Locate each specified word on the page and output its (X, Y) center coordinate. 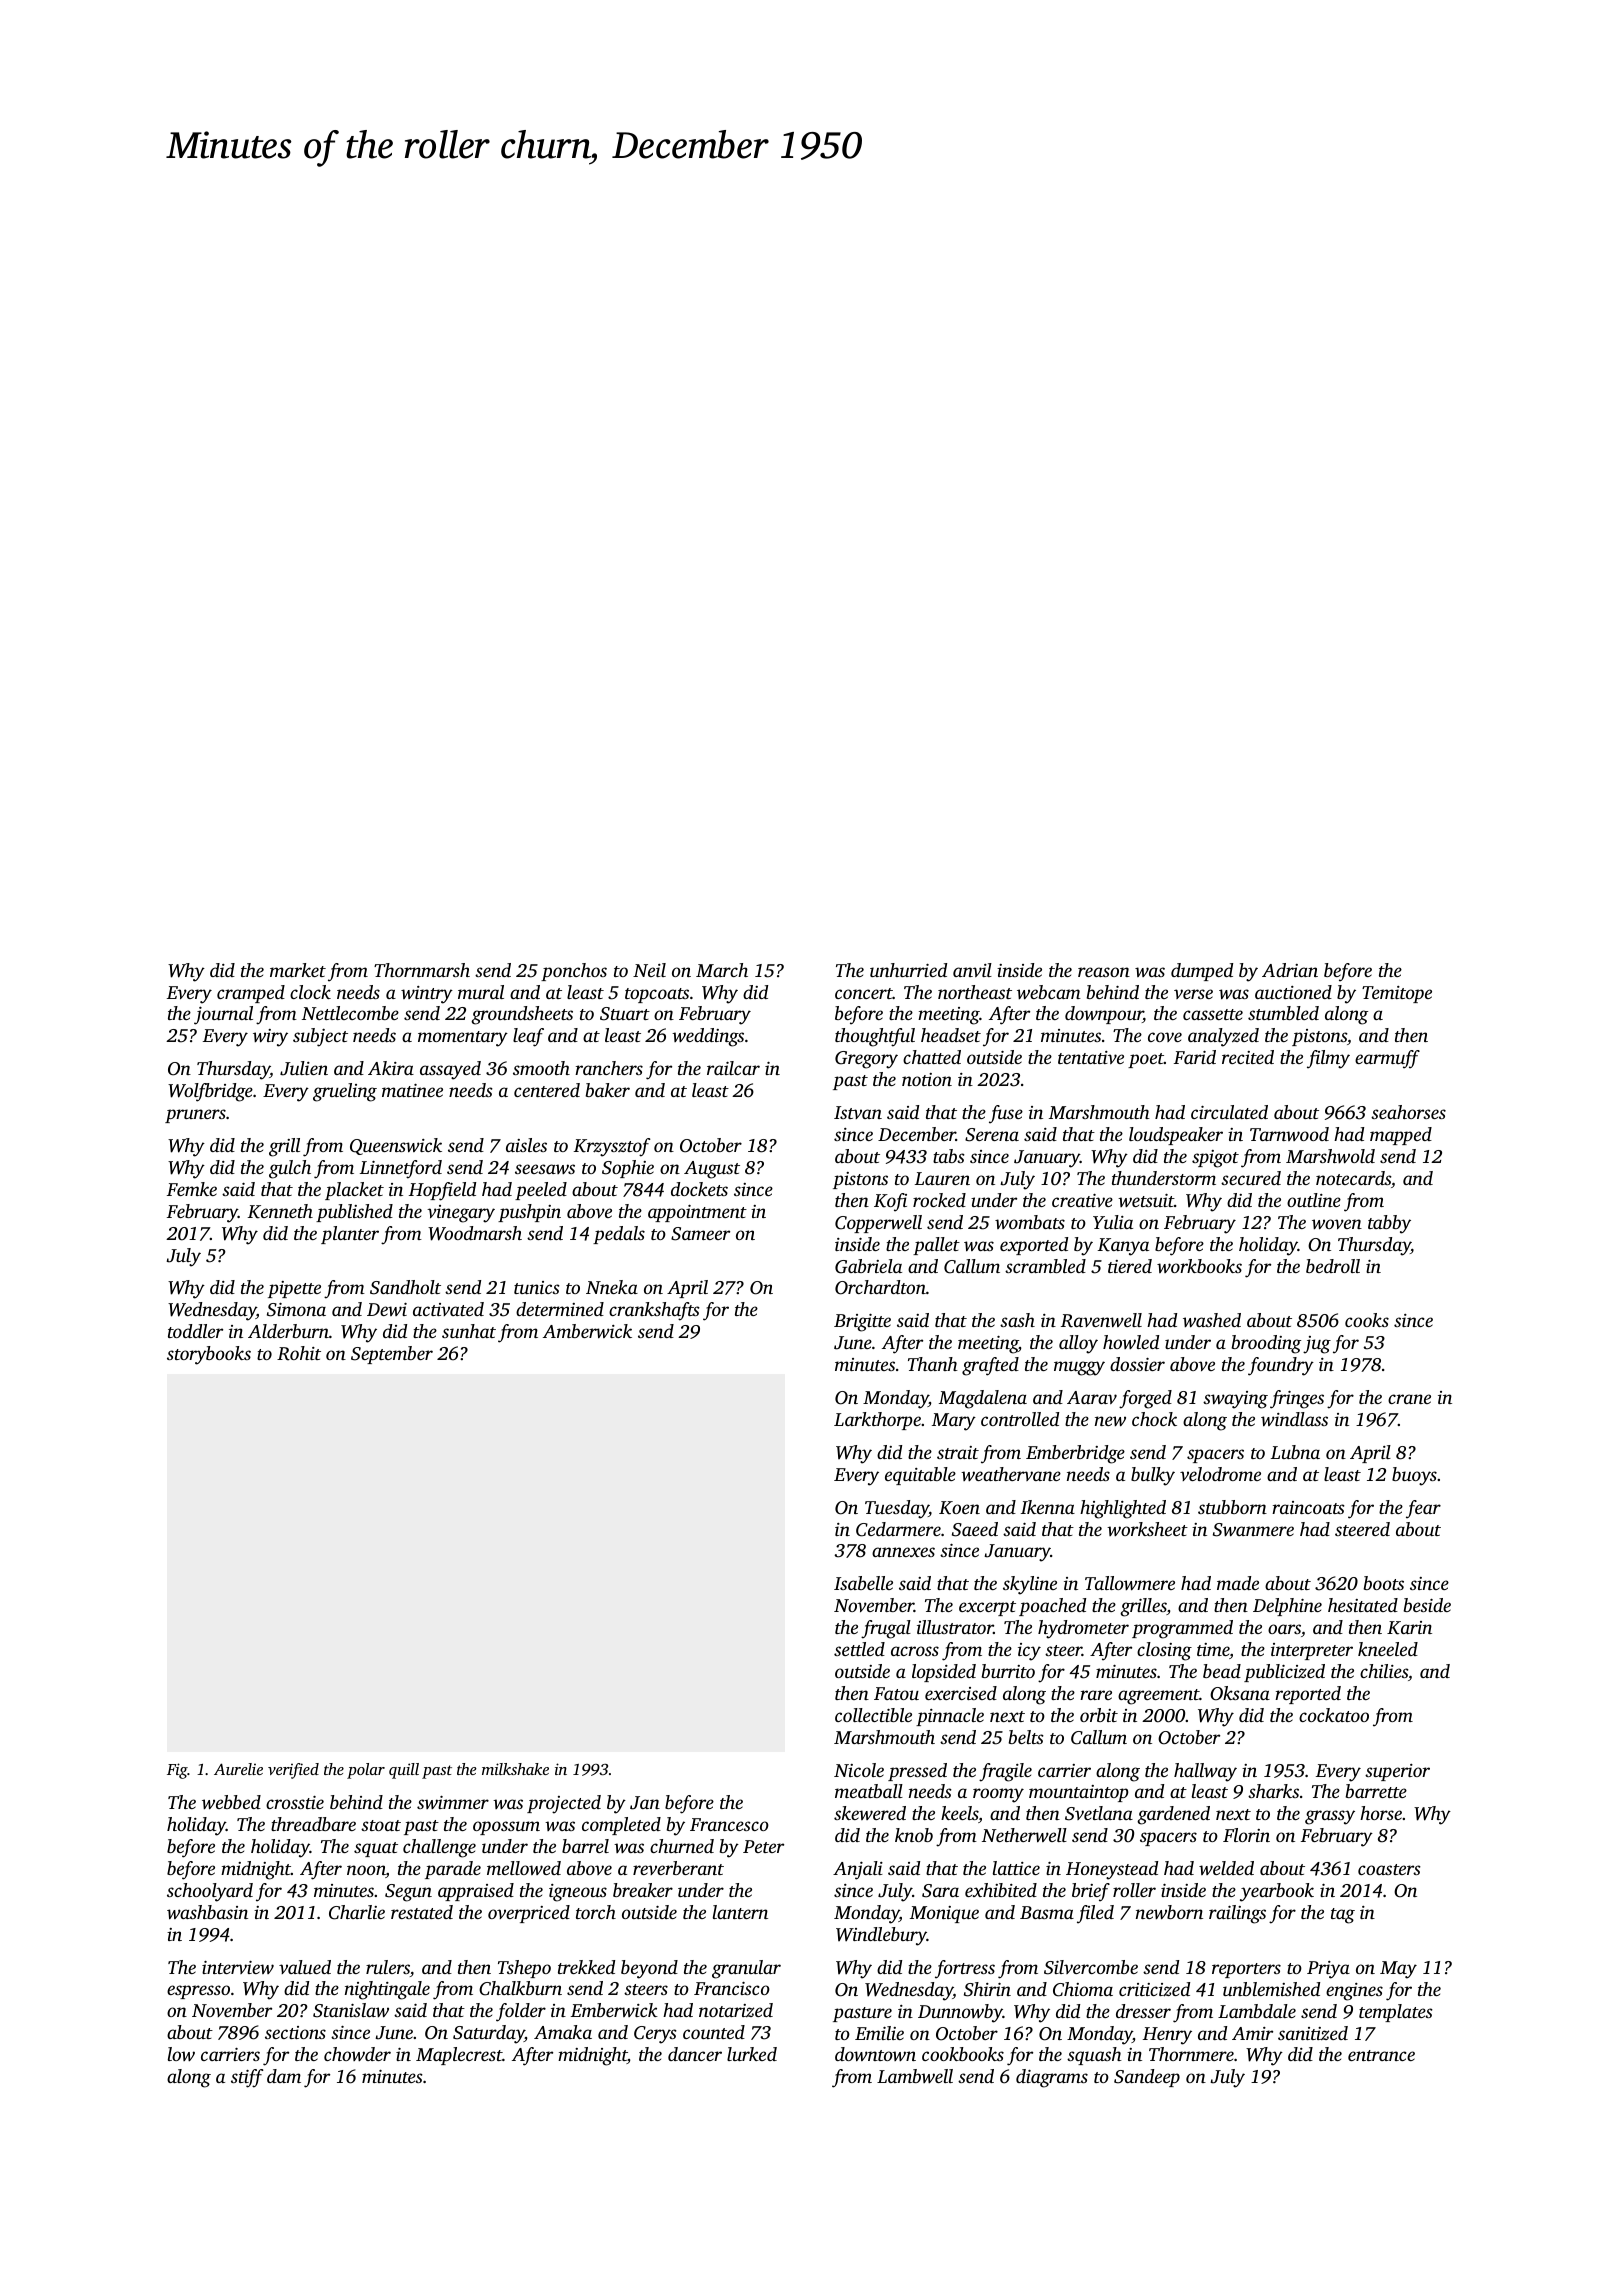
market (298, 970)
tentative (1091, 1057)
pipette (294, 1289)
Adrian (1290, 970)
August (712, 1170)
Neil (649, 970)
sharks (1273, 1791)
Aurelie (238, 1769)
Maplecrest (459, 2056)
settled (859, 1649)
